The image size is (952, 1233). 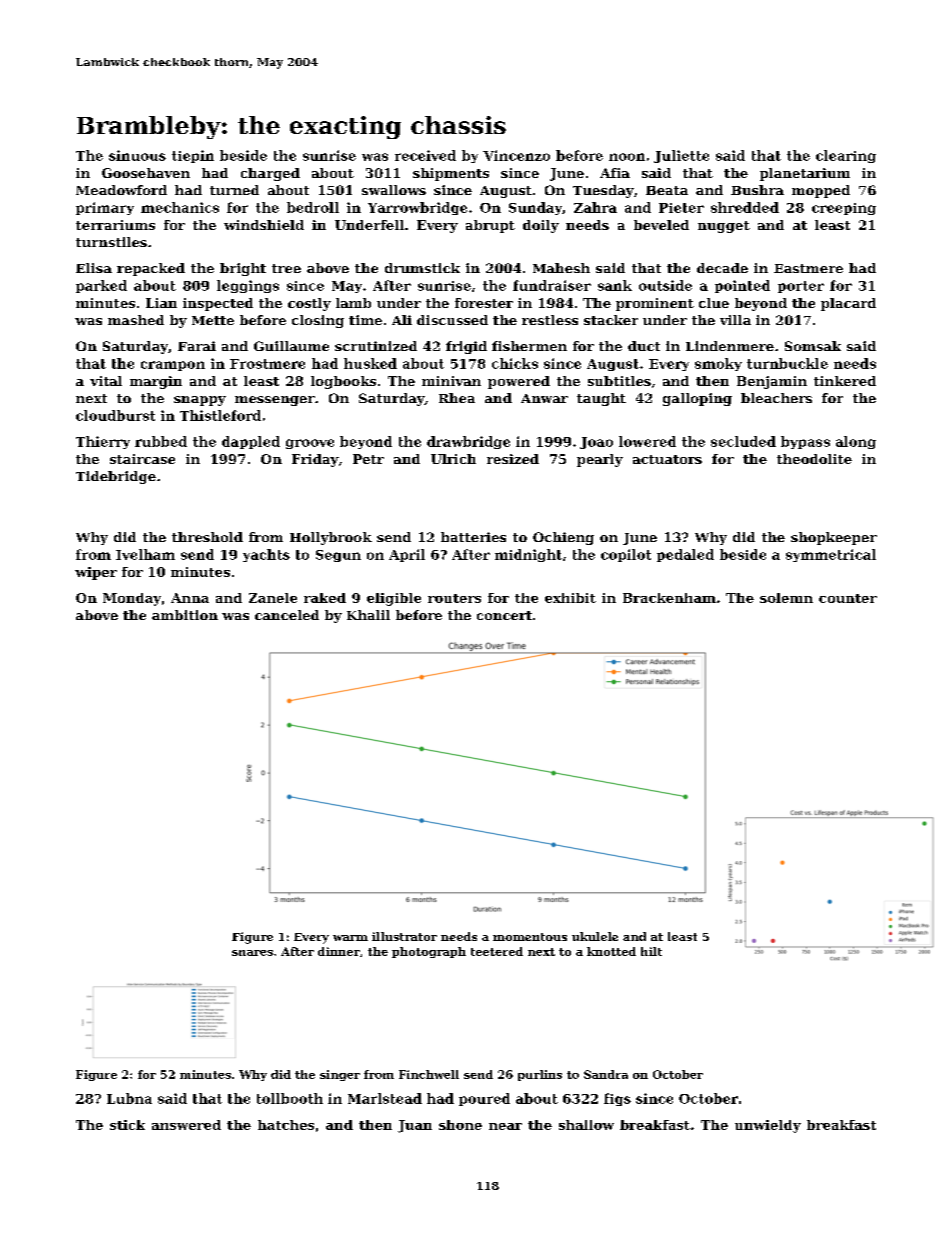 What do you see at coordinates (252, 953) in the page?
I see `snares` at bounding box center [252, 953].
